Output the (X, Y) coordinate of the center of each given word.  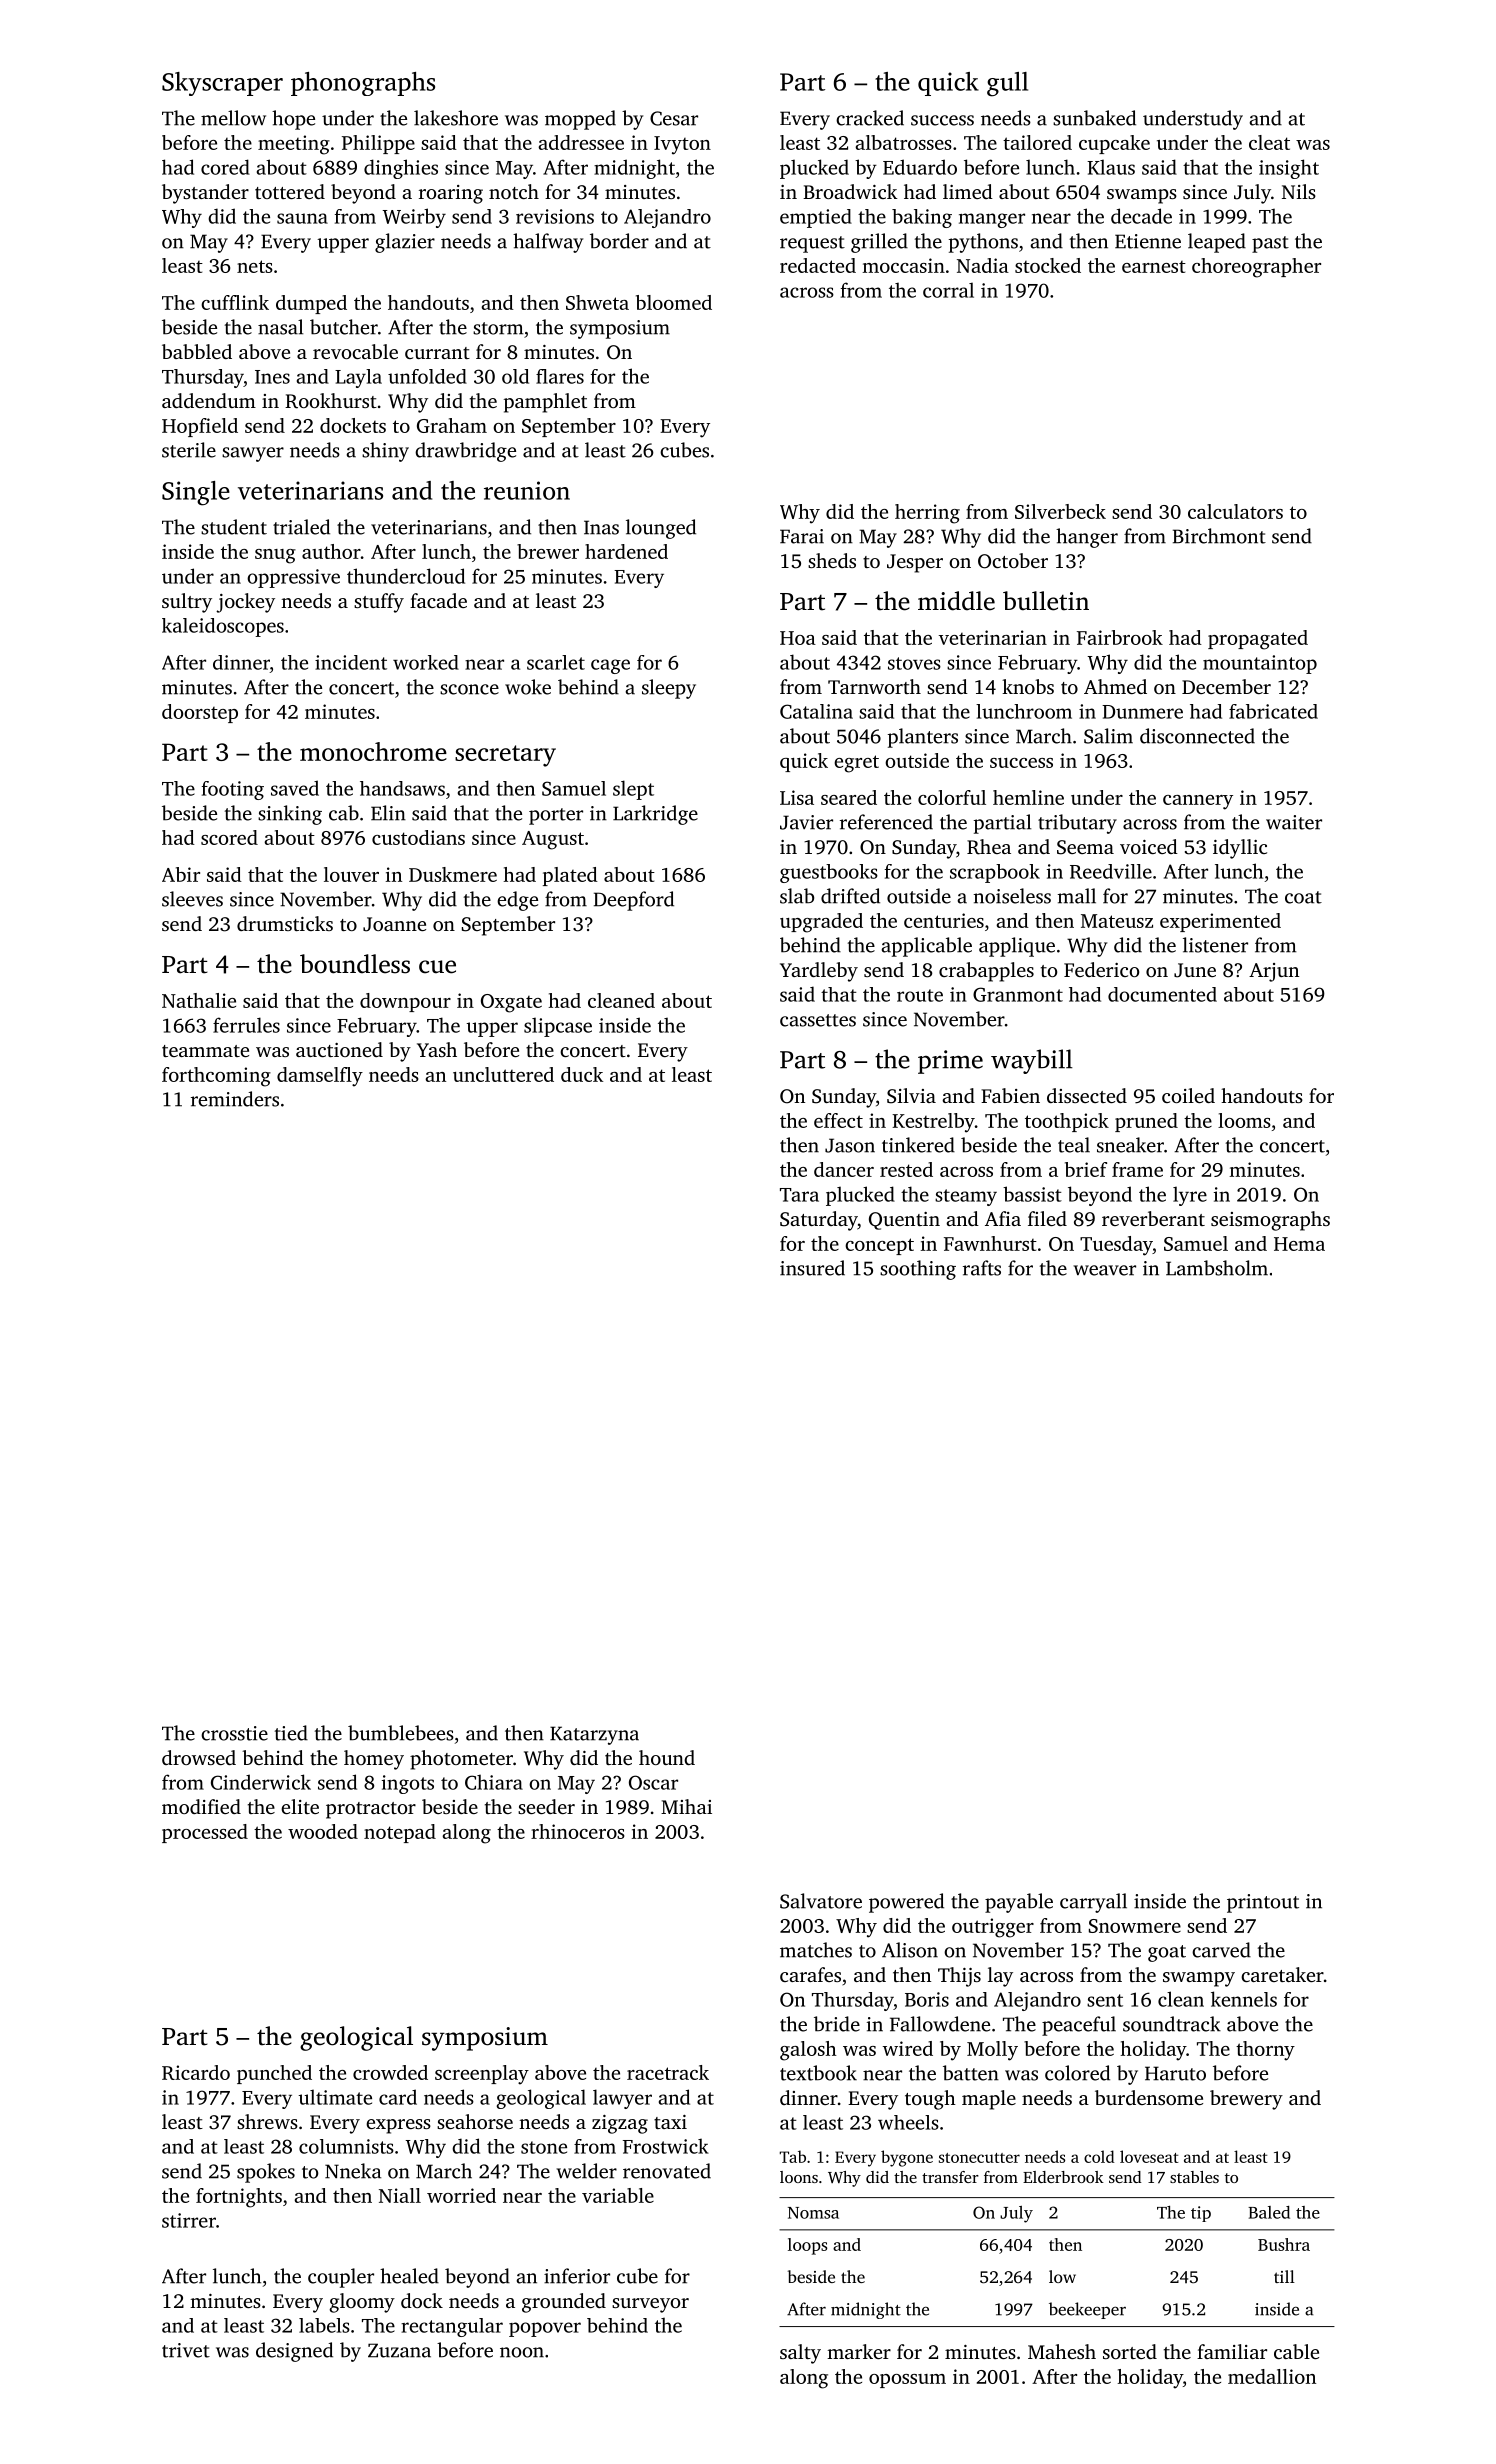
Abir (181, 874)
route (920, 995)
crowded (390, 2072)
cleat (1269, 142)
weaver (1104, 1270)
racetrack (668, 2072)
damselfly (320, 1077)
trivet (186, 2350)
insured (812, 1268)
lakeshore (456, 118)
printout (1263, 1903)
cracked (870, 118)
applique (1017, 947)
